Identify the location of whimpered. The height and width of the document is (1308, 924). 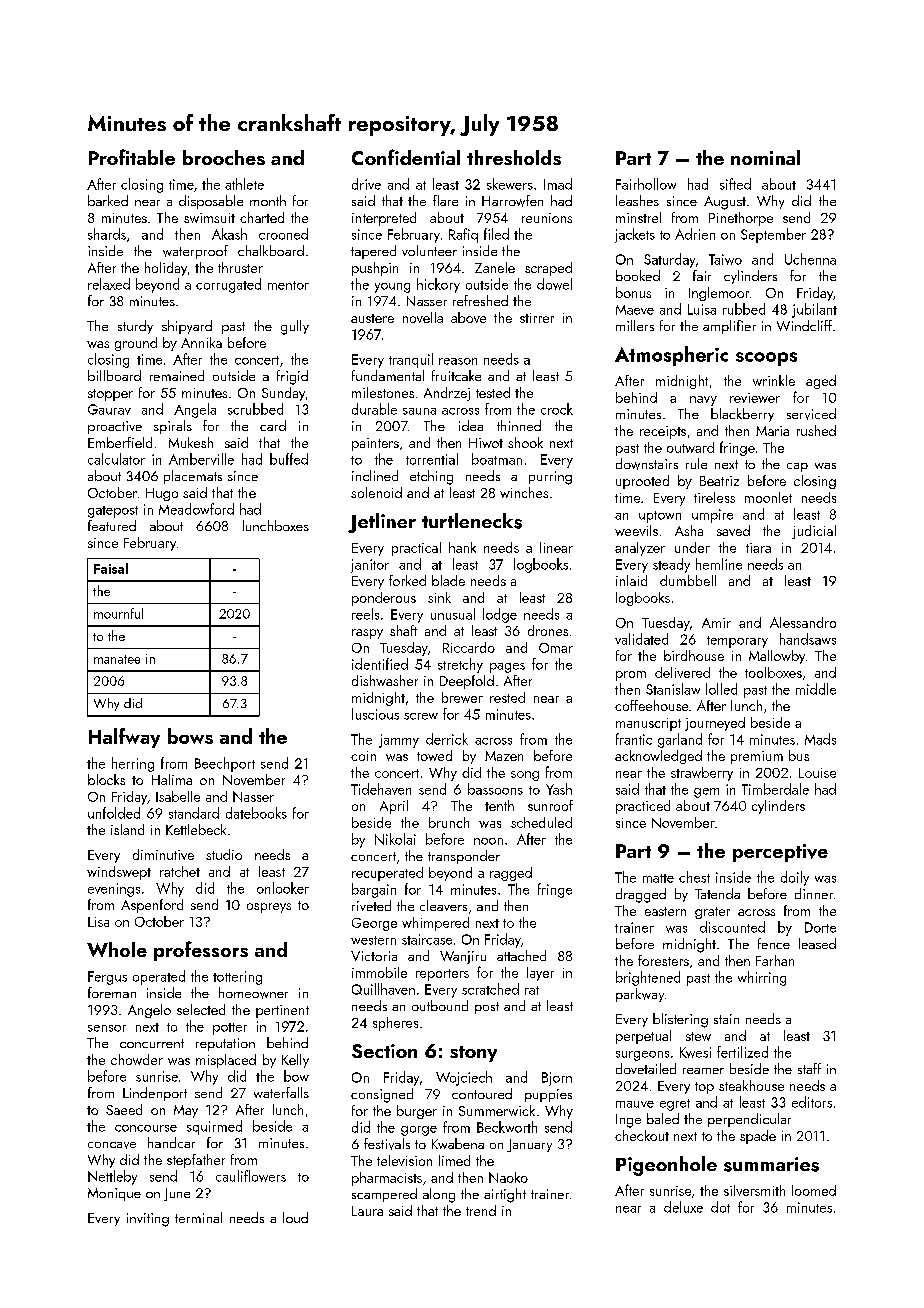
(435, 924).
